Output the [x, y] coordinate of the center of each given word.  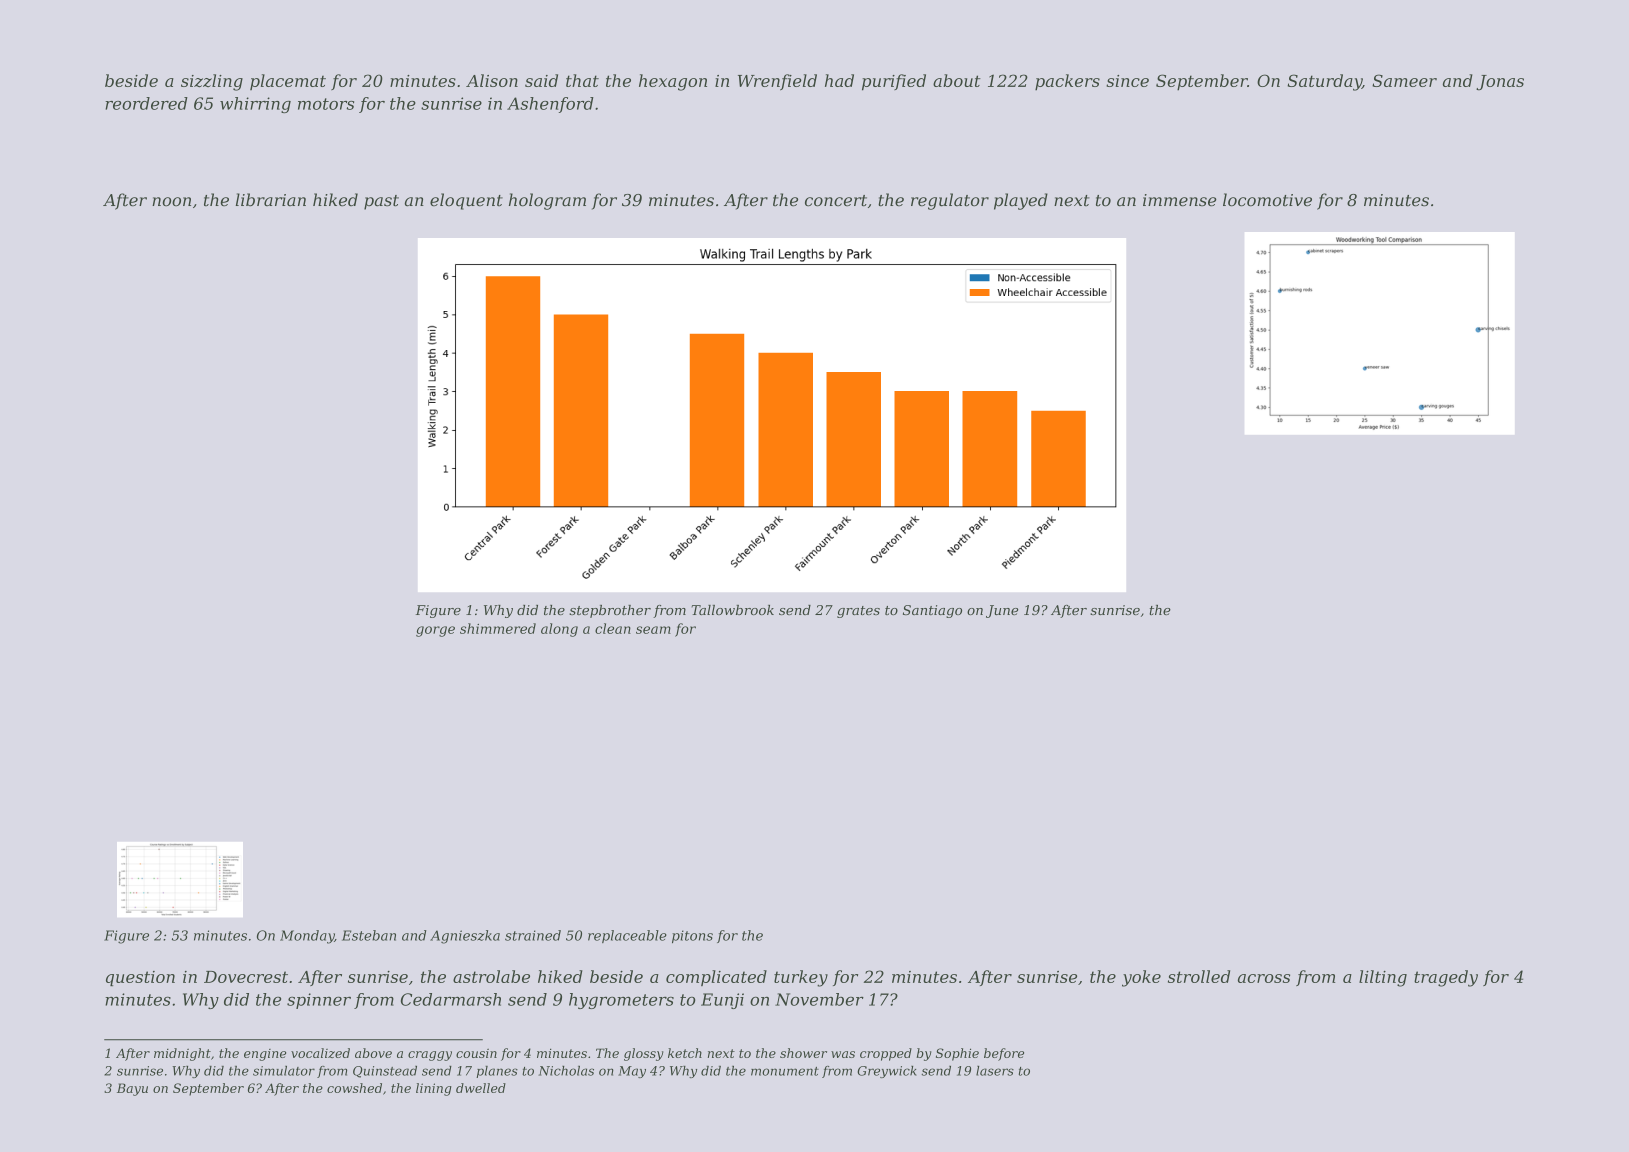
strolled [1199, 976]
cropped [886, 1054]
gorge [435, 631]
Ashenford [550, 105]
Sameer [1404, 80]
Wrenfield [777, 82]
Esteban [369, 935]
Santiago [932, 611]
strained [533, 935]
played [1021, 201]
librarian [271, 200]
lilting [1383, 978]
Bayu [132, 1089]
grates [858, 612]
